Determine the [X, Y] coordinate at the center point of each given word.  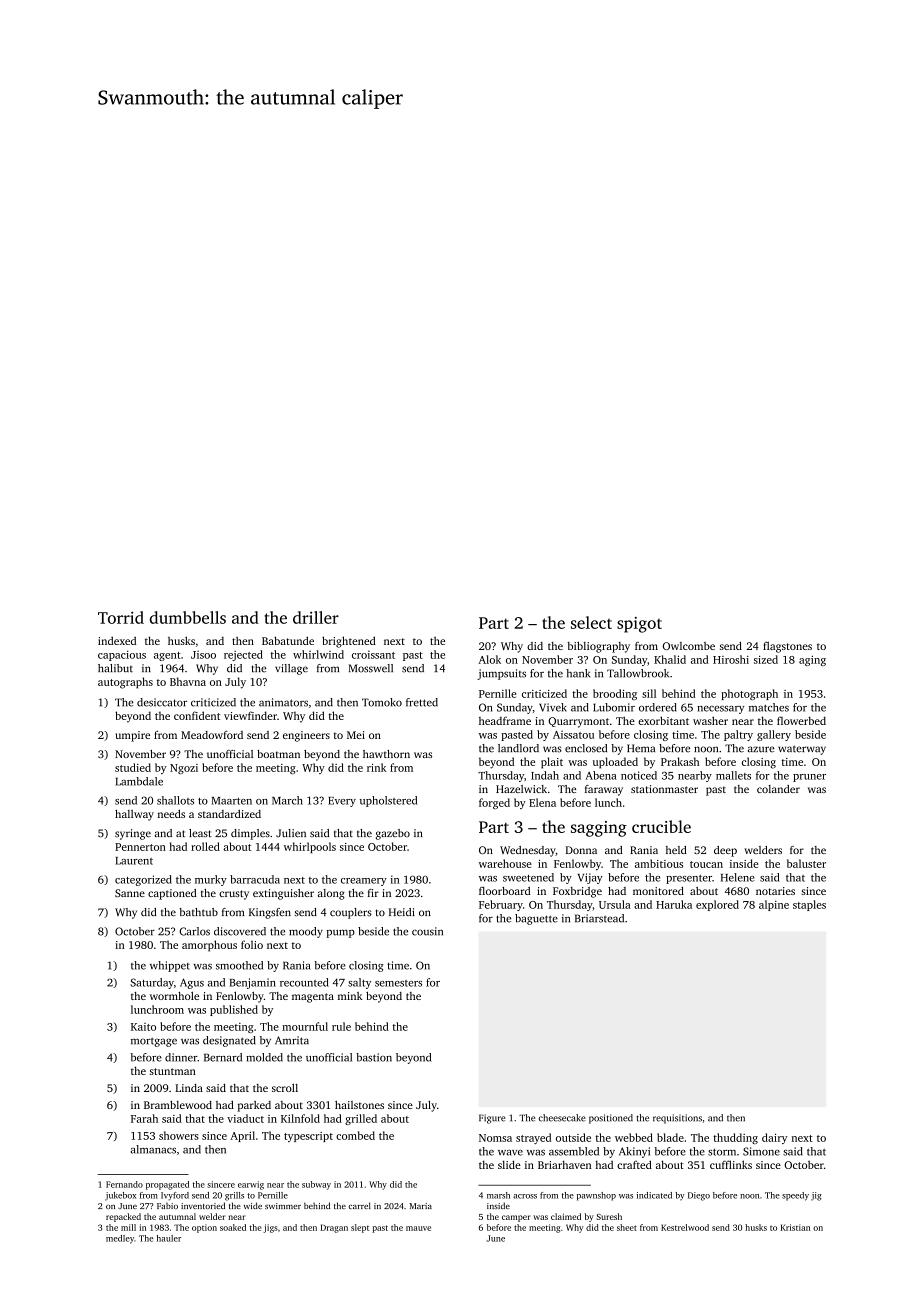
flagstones [787, 647]
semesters [398, 983]
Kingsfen [270, 913]
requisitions [677, 1119]
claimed [566, 1216]
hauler [169, 1238]
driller [316, 617]
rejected [243, 655]
